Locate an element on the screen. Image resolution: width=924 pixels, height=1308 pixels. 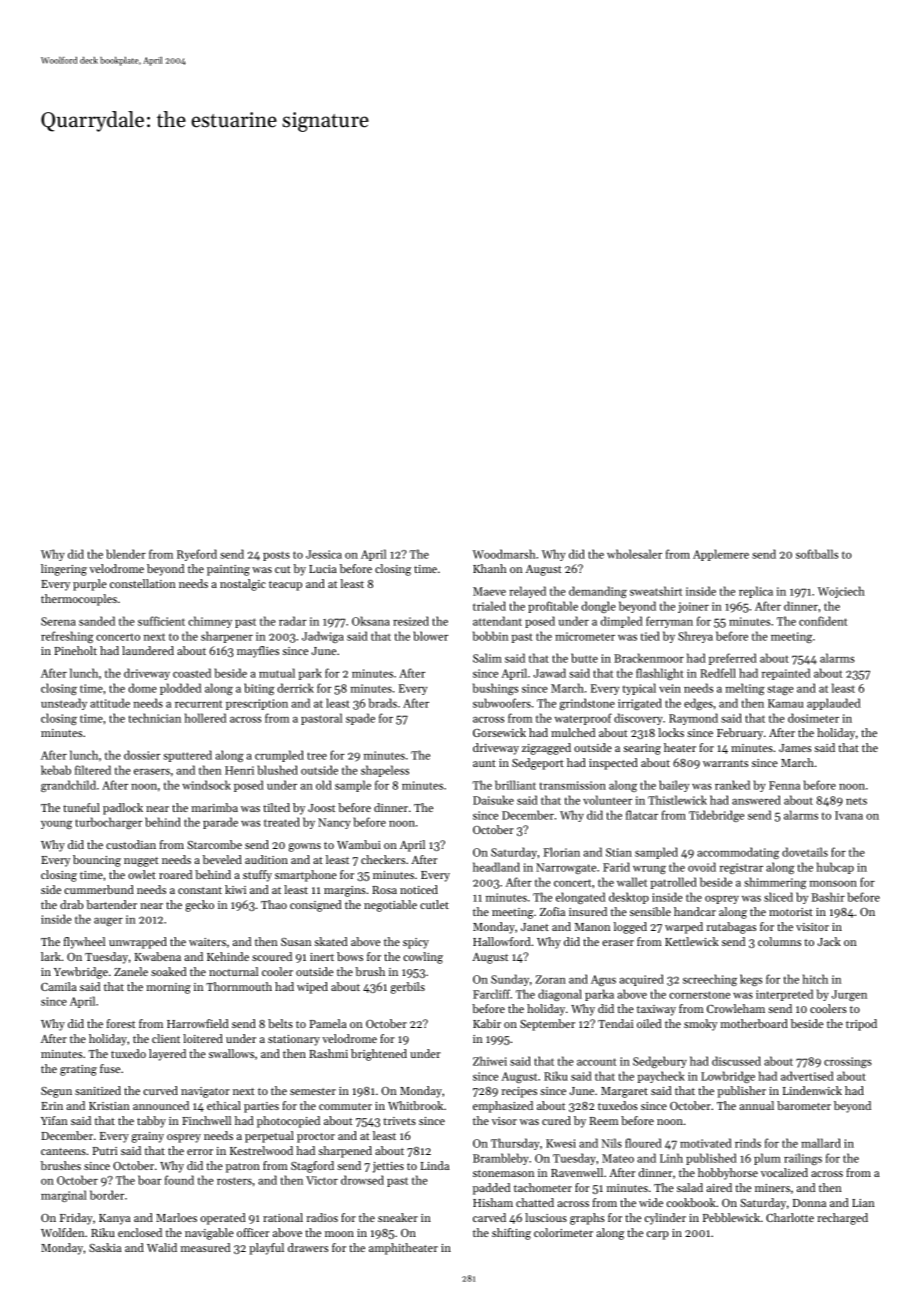
vocalized is located at coordinates (784, 1172).
